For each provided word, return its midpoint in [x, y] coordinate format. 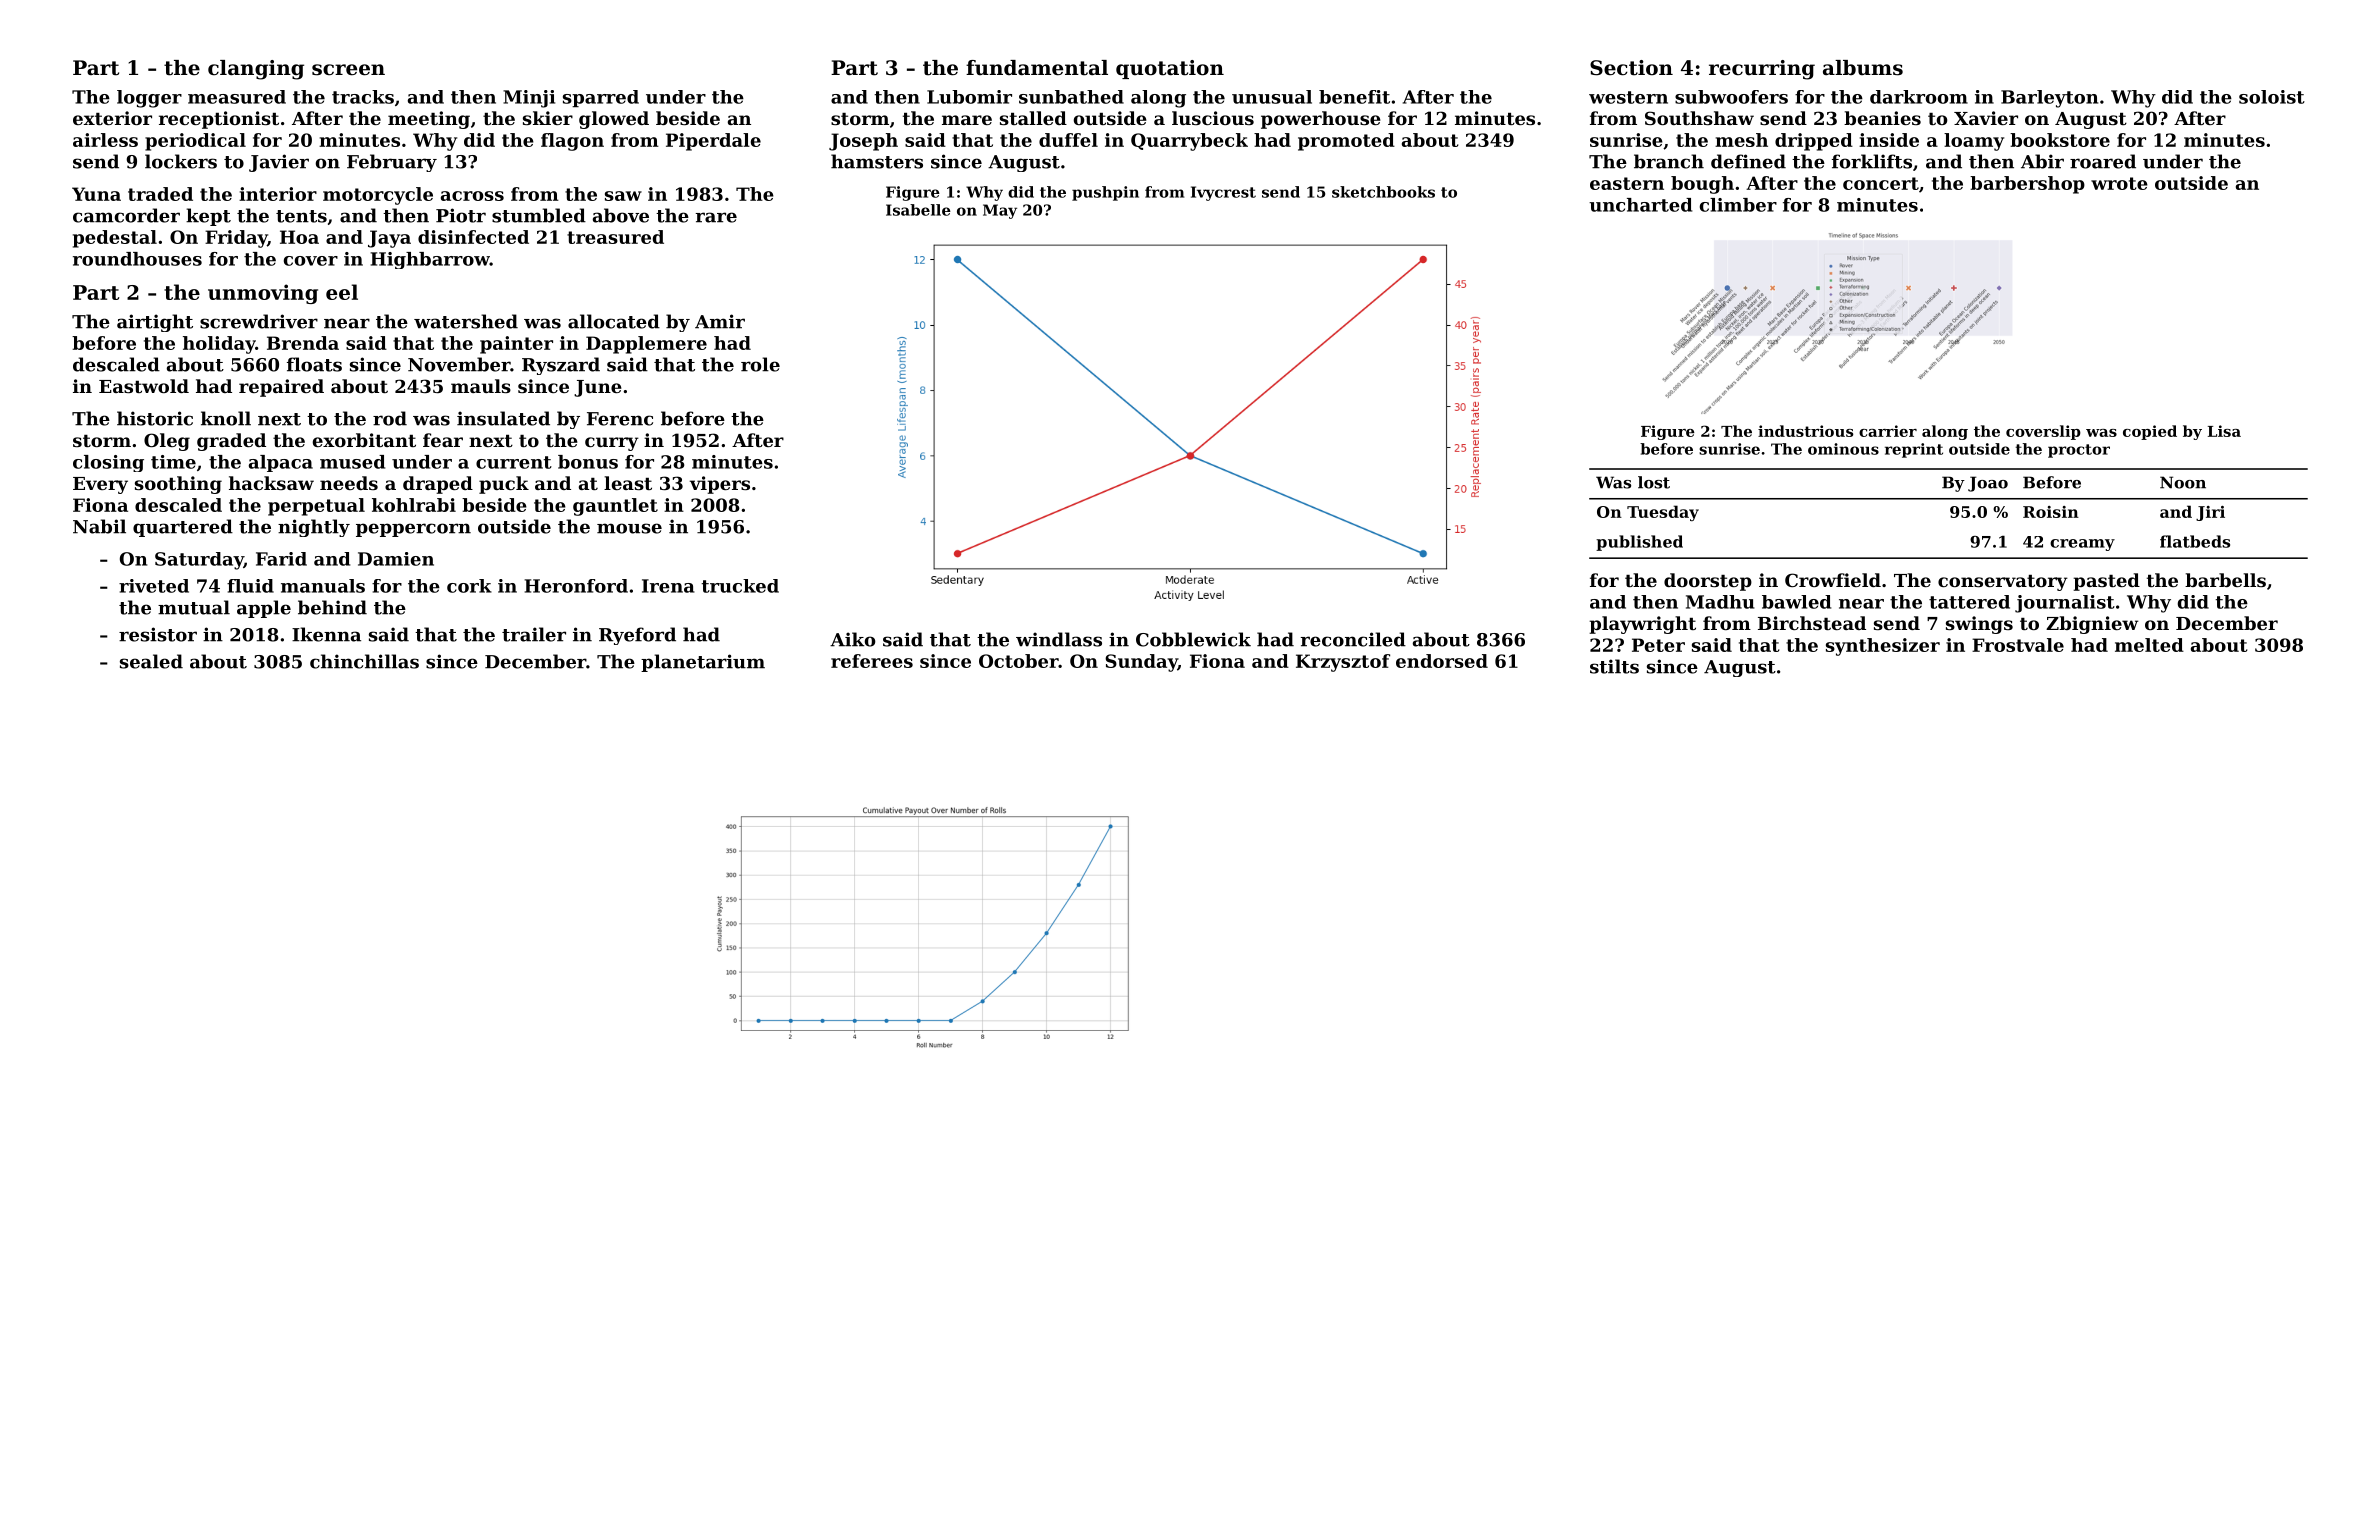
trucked [740, 586]
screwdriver [259, 321]
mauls [481, 386]
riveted [154, 586]
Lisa [2224, 431]
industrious [1805, 431]
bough [1702, 185]
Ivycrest [1223, 193]
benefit [1354, 97]
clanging [256, 70]
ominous [1843, 449]
